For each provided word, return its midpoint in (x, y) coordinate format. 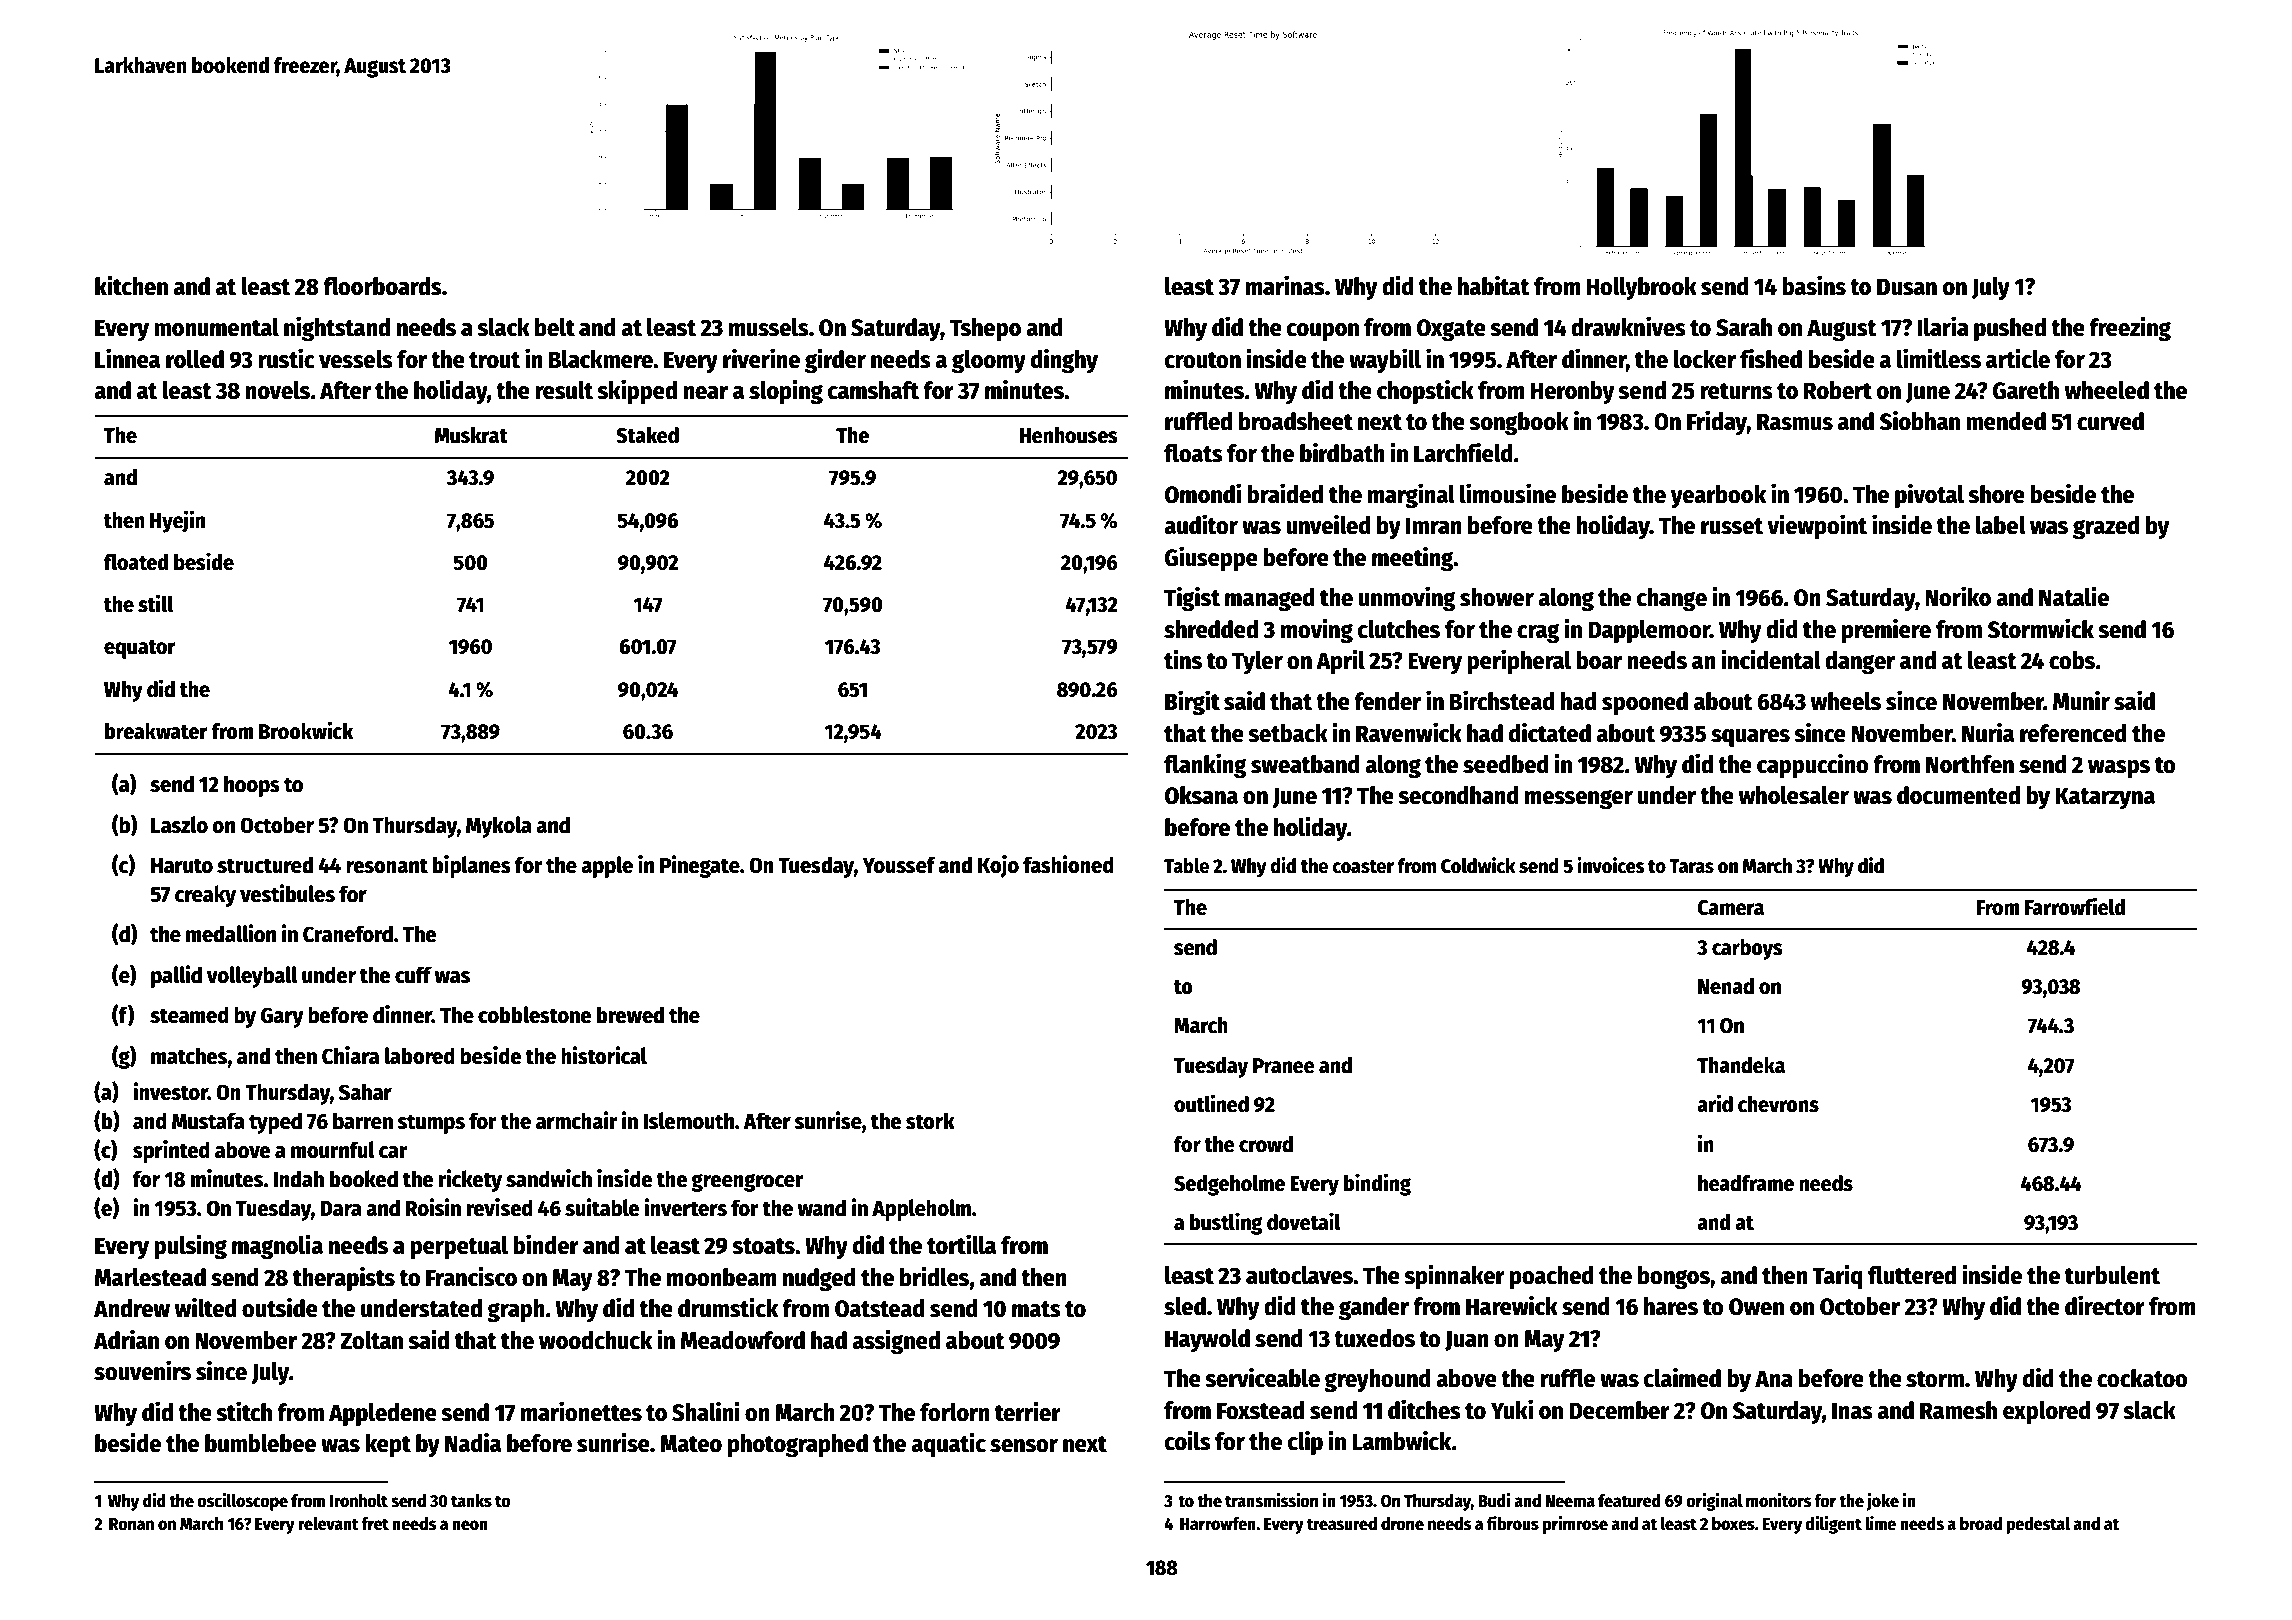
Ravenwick (1409, 732)
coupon (1323, 332)
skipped (637, 391)
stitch (244, 1411)
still (155, 603)
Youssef (899, 865)
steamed (189, 1015)
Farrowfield (2075, 906)
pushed (2010, 329)
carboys (1747, 949)
